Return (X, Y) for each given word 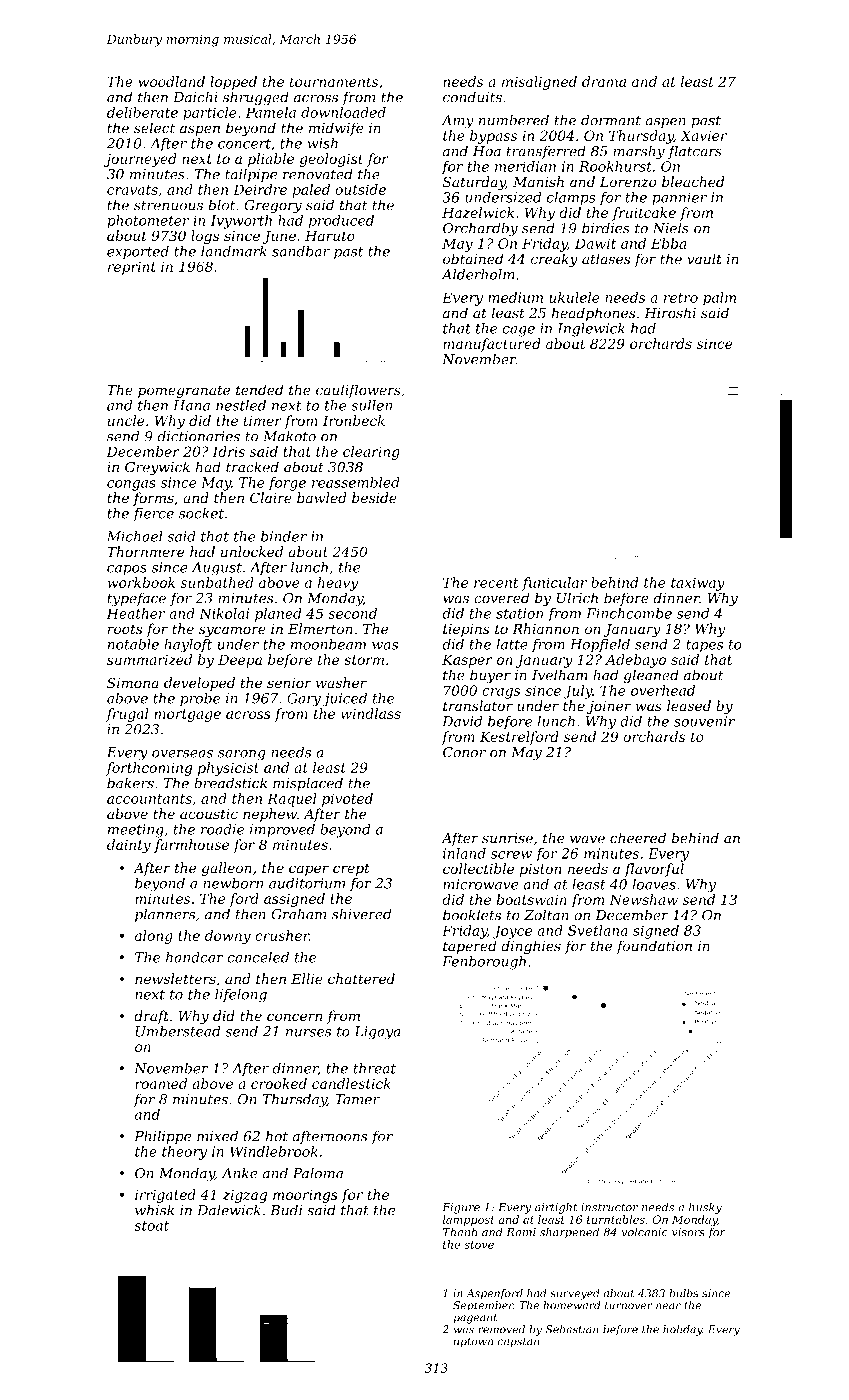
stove (479, 1245)
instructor (609, 1207)
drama (604, 81)
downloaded (343, 112)
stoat (151, 1226)
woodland (172, 81)
